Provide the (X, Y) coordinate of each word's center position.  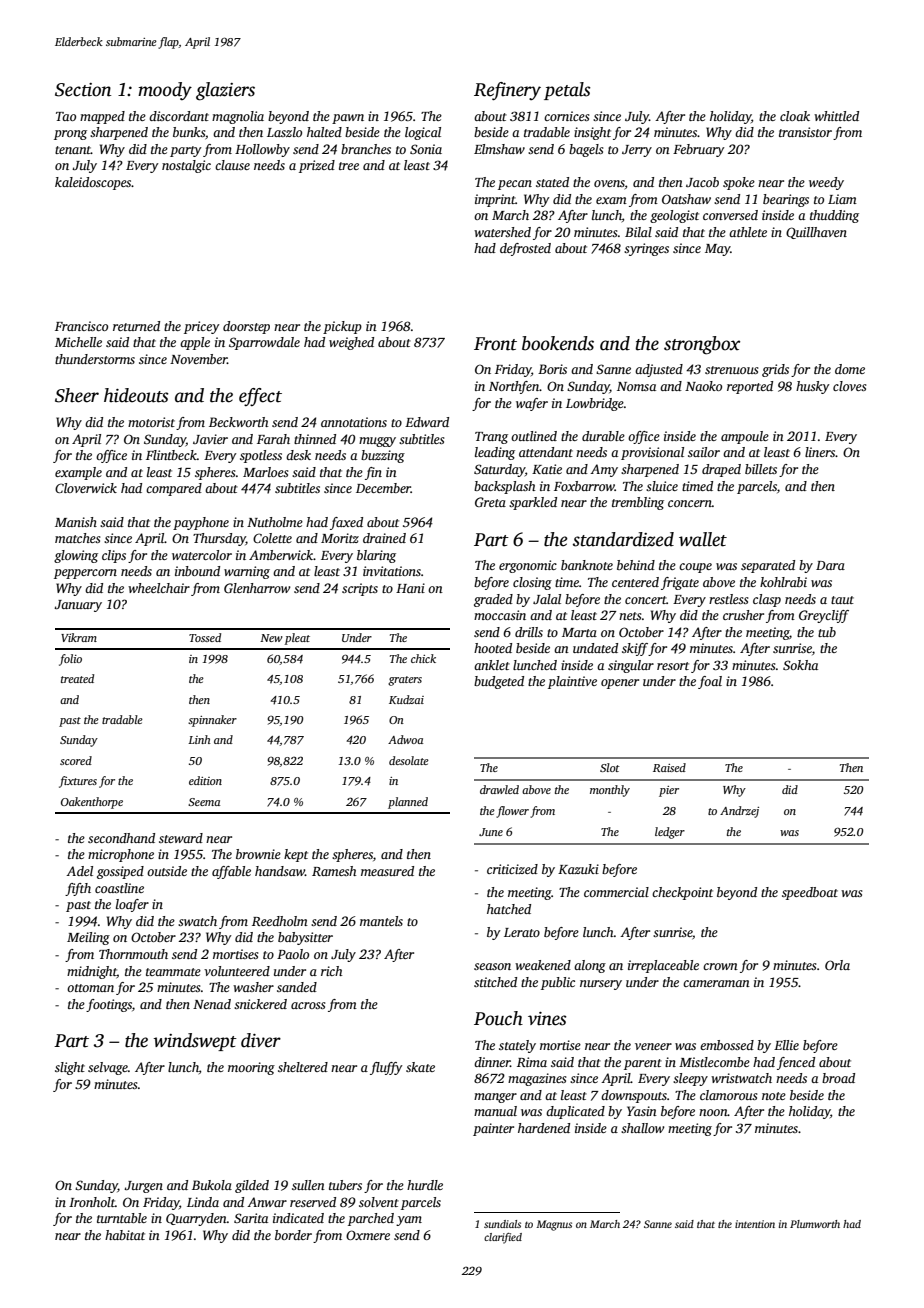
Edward (427, 422)
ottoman (90, 988)
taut (842, 600)
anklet (492, 665)
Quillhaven (816, 233)
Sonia (426, 149)
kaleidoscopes (93, 183)
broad (838, 1078)
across (308, 1005)
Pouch (498, 1018)
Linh (199, 739)
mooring (251, 1068)
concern (690, 503)
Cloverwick (86, 488)
